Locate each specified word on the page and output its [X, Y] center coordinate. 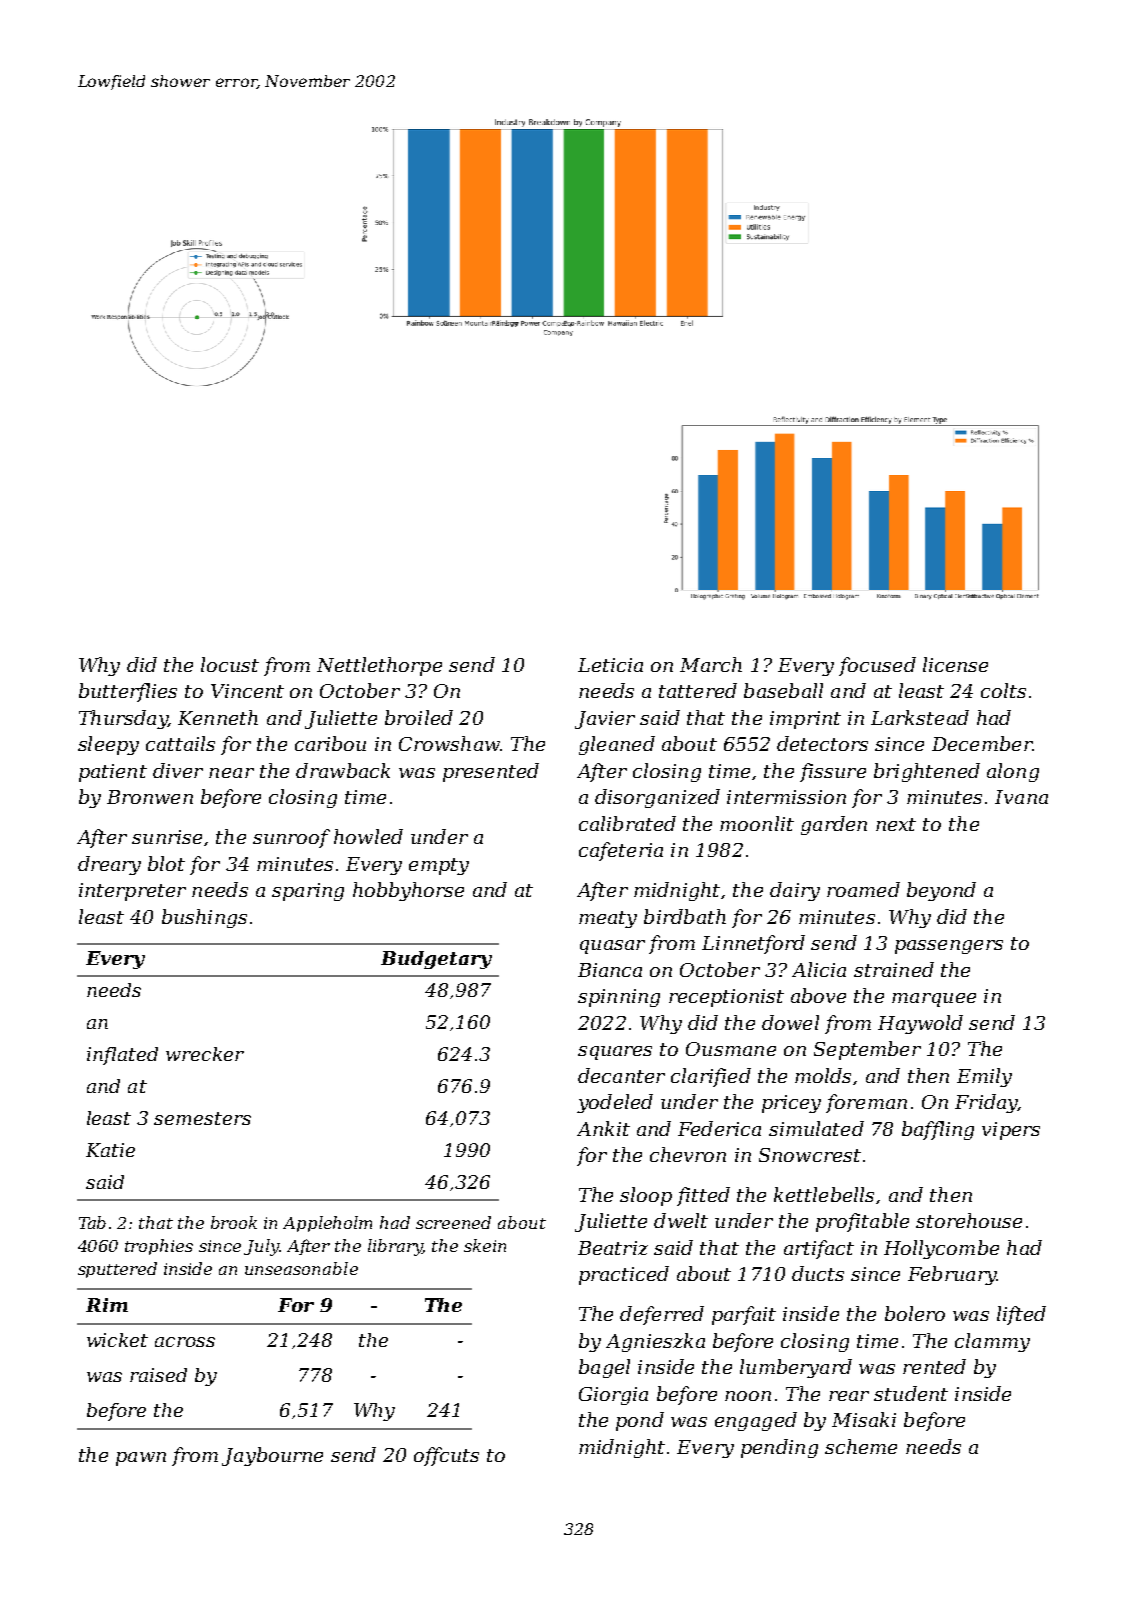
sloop [646, 1196]
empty [439, 866]
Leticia [610, 665]
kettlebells [824, 1194]
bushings [204, 918]
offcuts [446, 1456]
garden [834, 825]
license [955, 664]
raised [158, 1375]
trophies [159, 1247]
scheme [861, 1446]
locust [230, 664]
